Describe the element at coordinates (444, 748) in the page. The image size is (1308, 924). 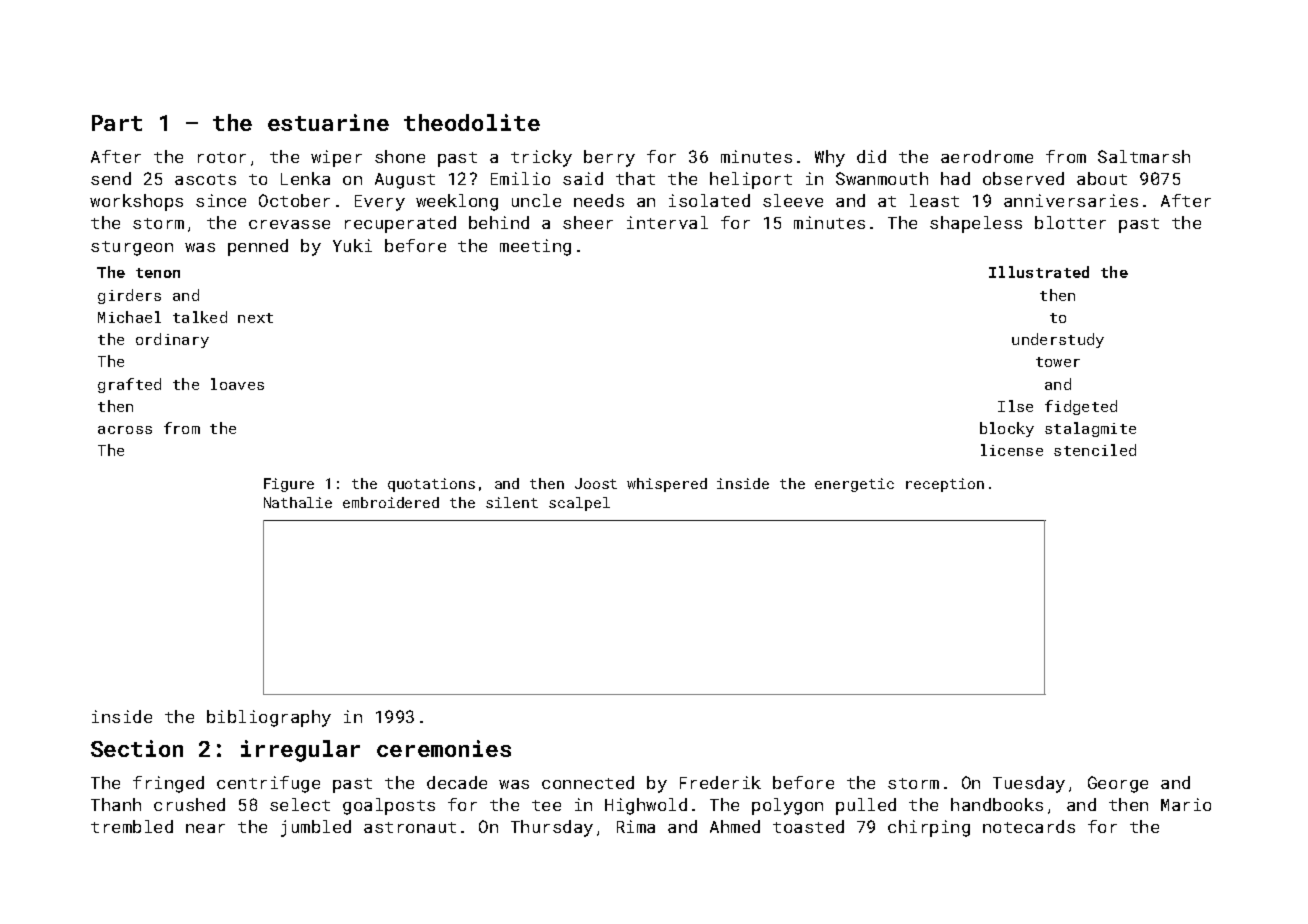
I see `ceremonies` at that location.
